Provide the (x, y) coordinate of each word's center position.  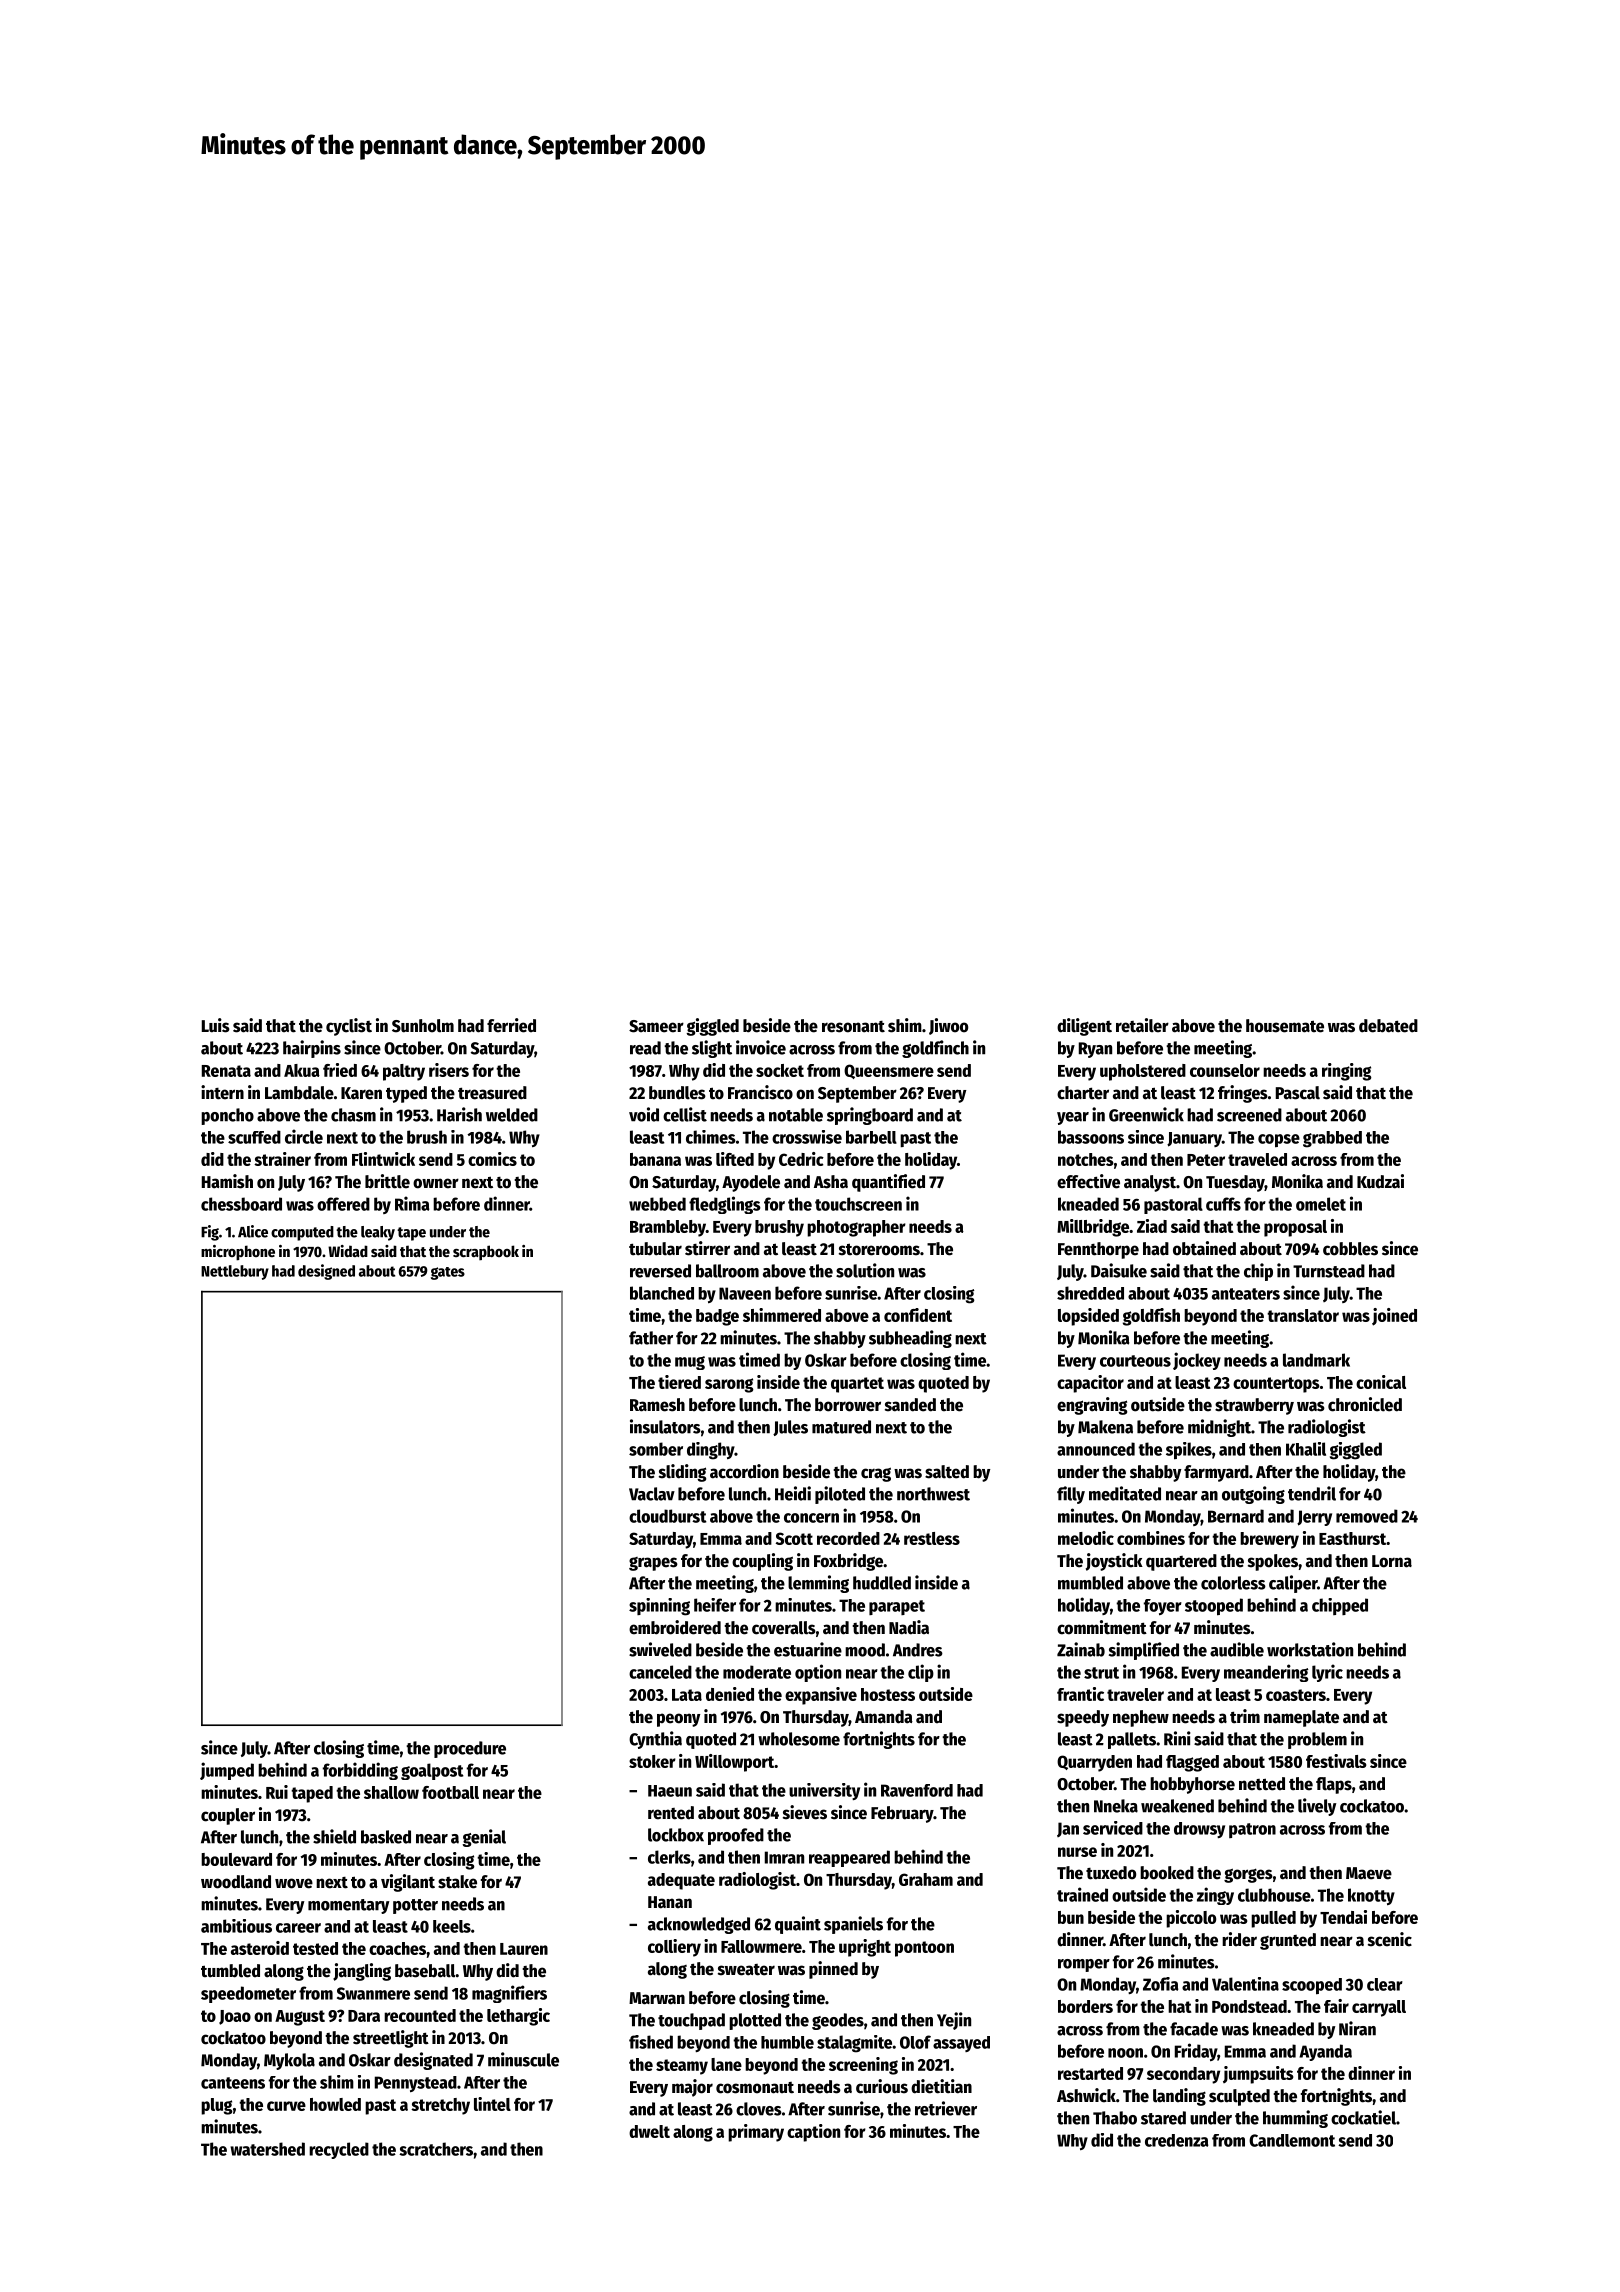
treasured (492, 1093)
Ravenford (917, 1790)
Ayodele (751, 1183)
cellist (685, 1114)
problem (1317, 1740)
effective (1088, 1181)
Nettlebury (235, 1272)
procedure (470, 1749)
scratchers (436, 2149)
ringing (1347, 1072)
